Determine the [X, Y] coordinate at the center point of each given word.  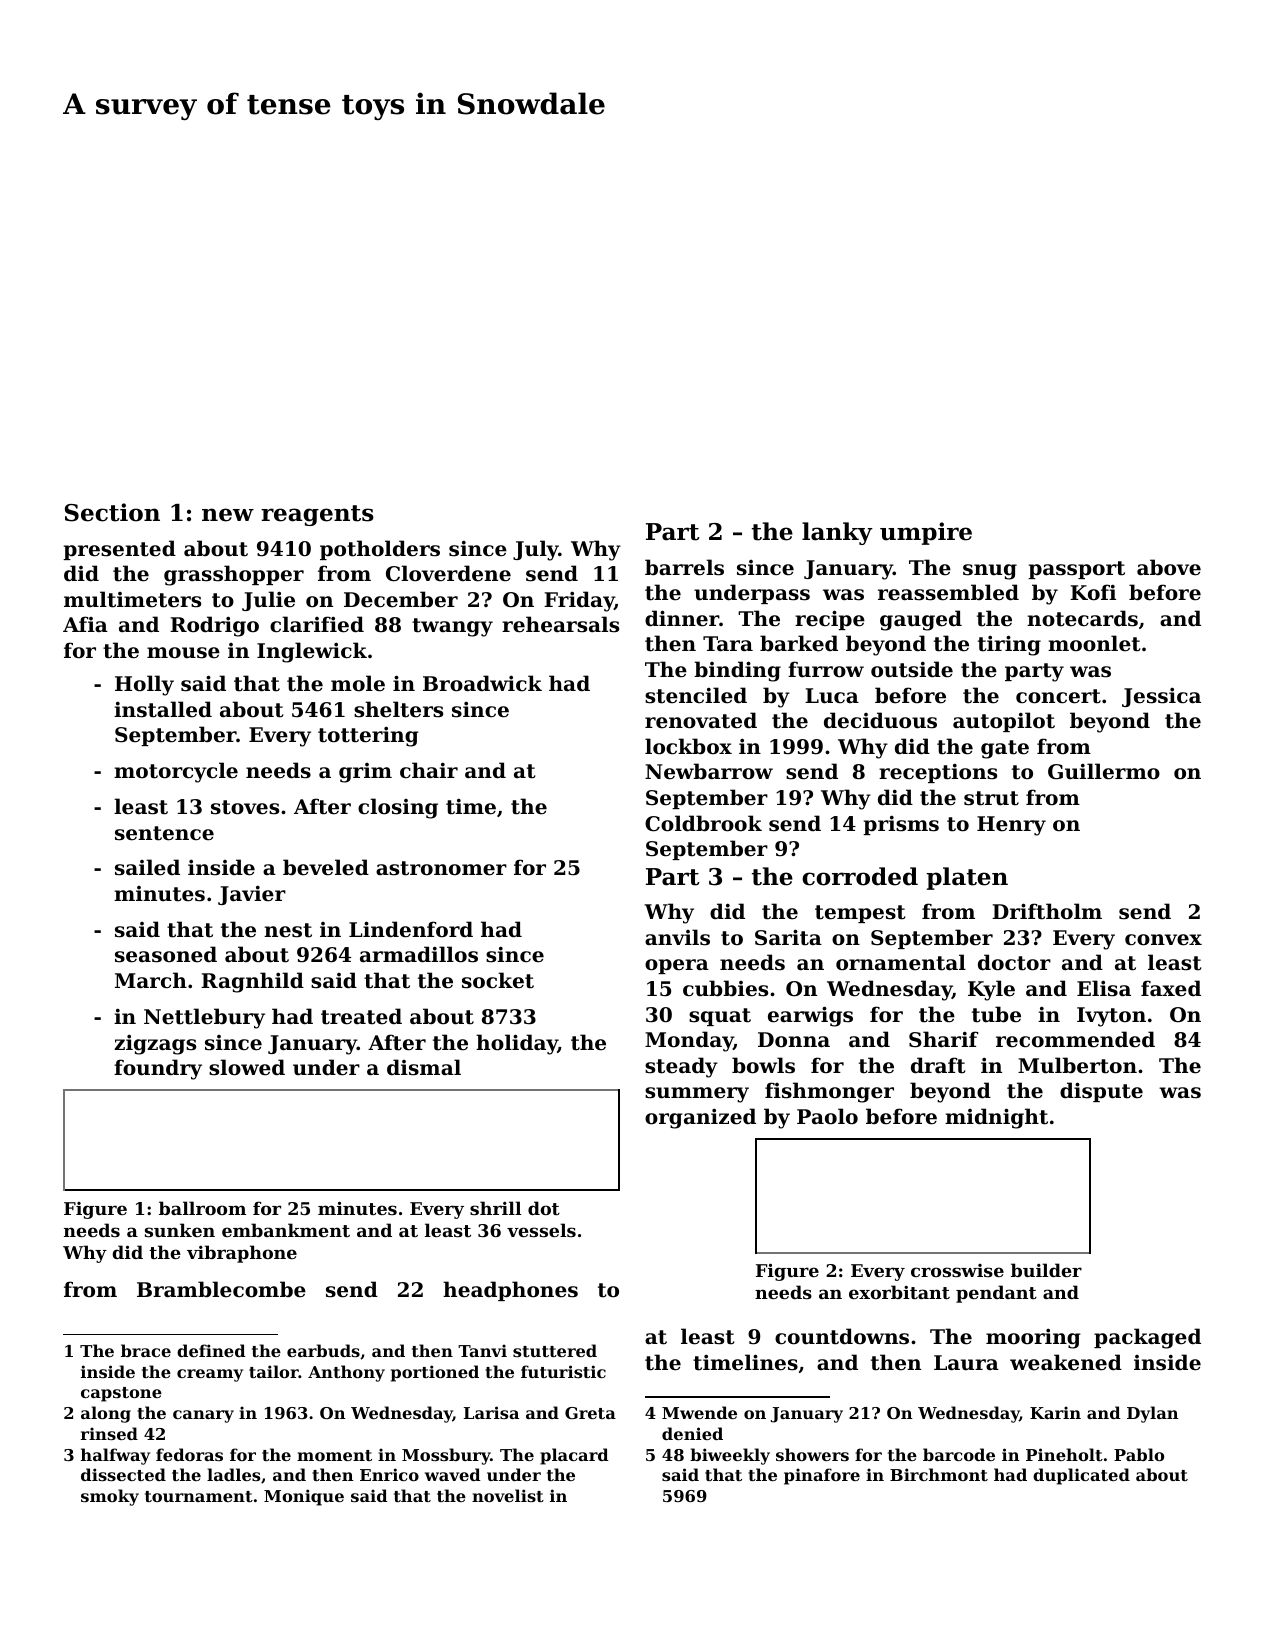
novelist [508, 1495]
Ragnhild [252, 982]
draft [938, 1065]
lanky [837, 533]
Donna [794, 1040]
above [1169, 567]
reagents [317, 515]
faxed [1171, 988]
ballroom [202, 1208]
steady [681, 1067]
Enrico [389, 1474]
